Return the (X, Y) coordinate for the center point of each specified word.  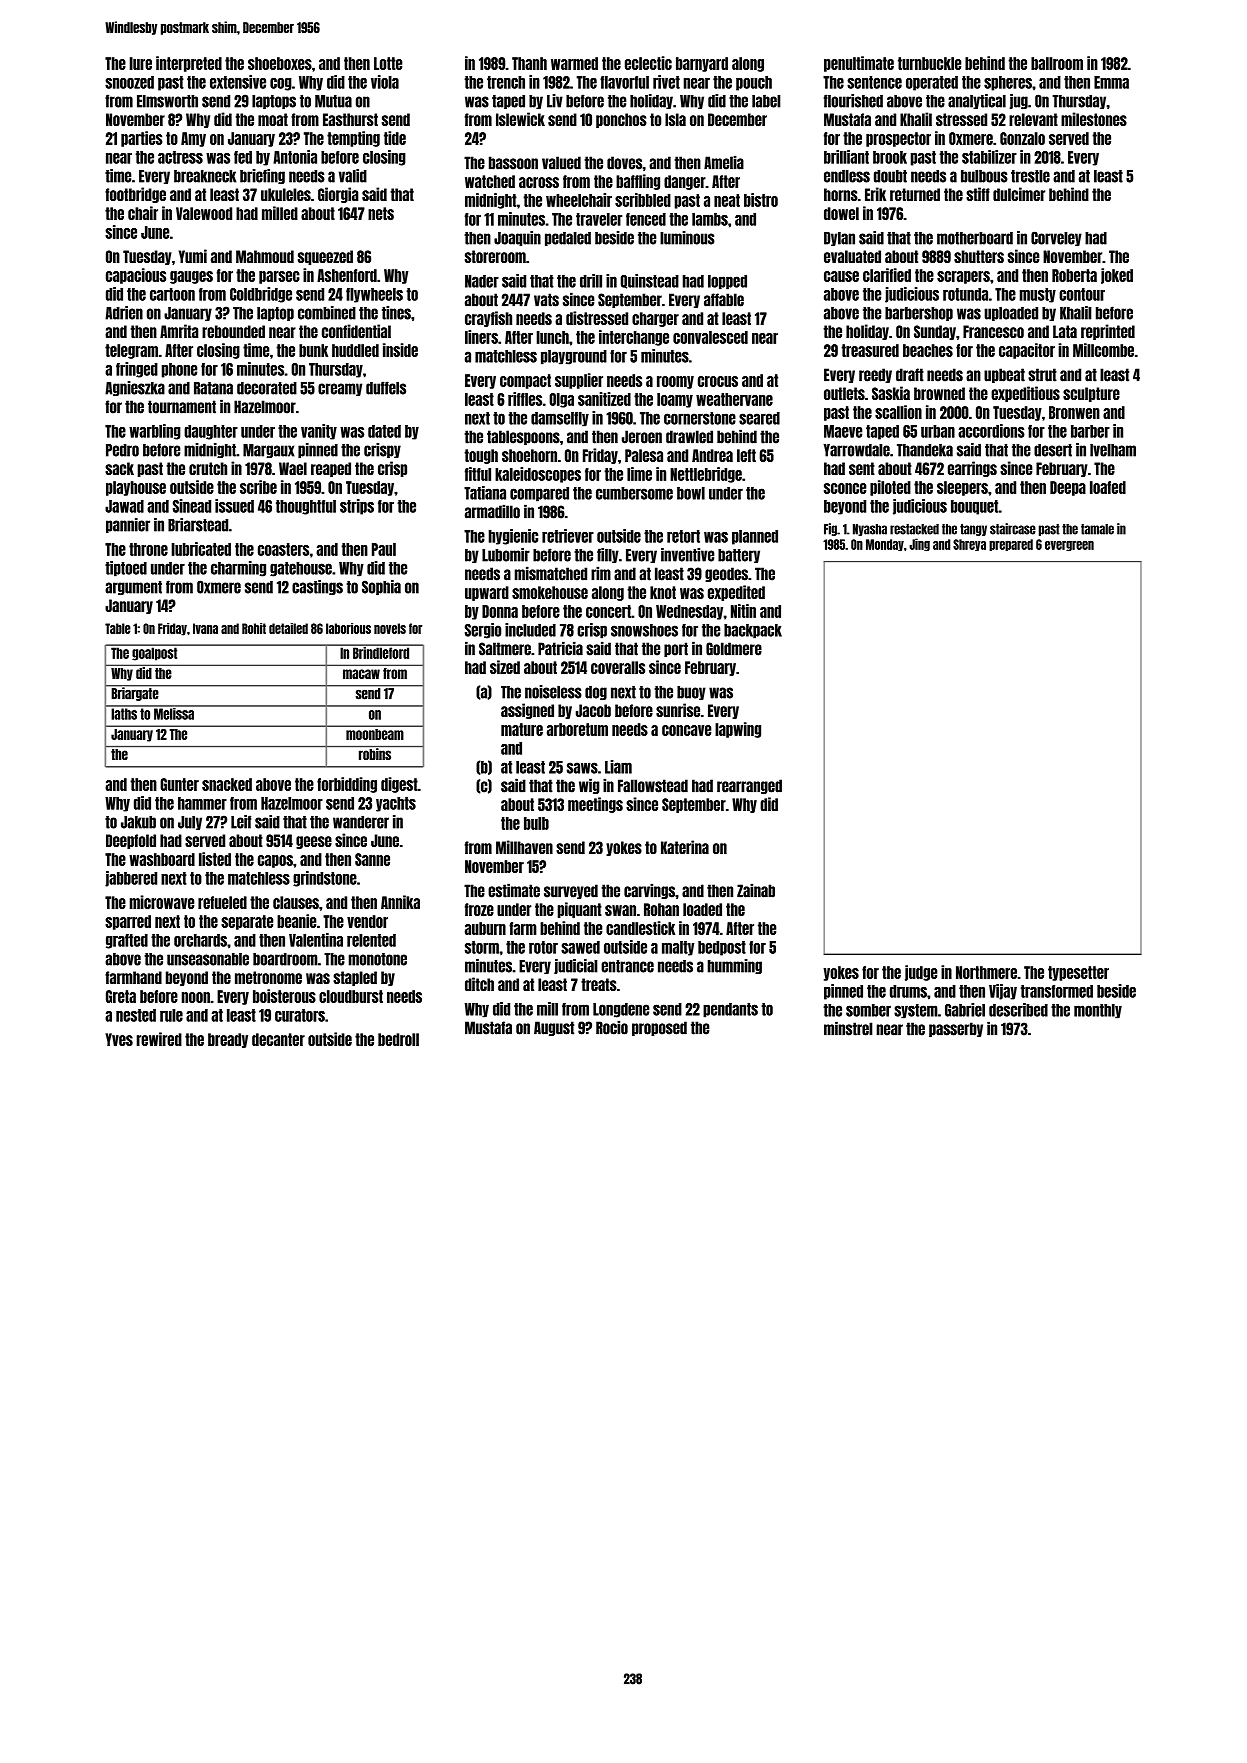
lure (141, 63)
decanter (278, 1039)
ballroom (1057, 63)
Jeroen (642, 437)
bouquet (975, 507)
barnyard (702, 64)
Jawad (124, 506)
